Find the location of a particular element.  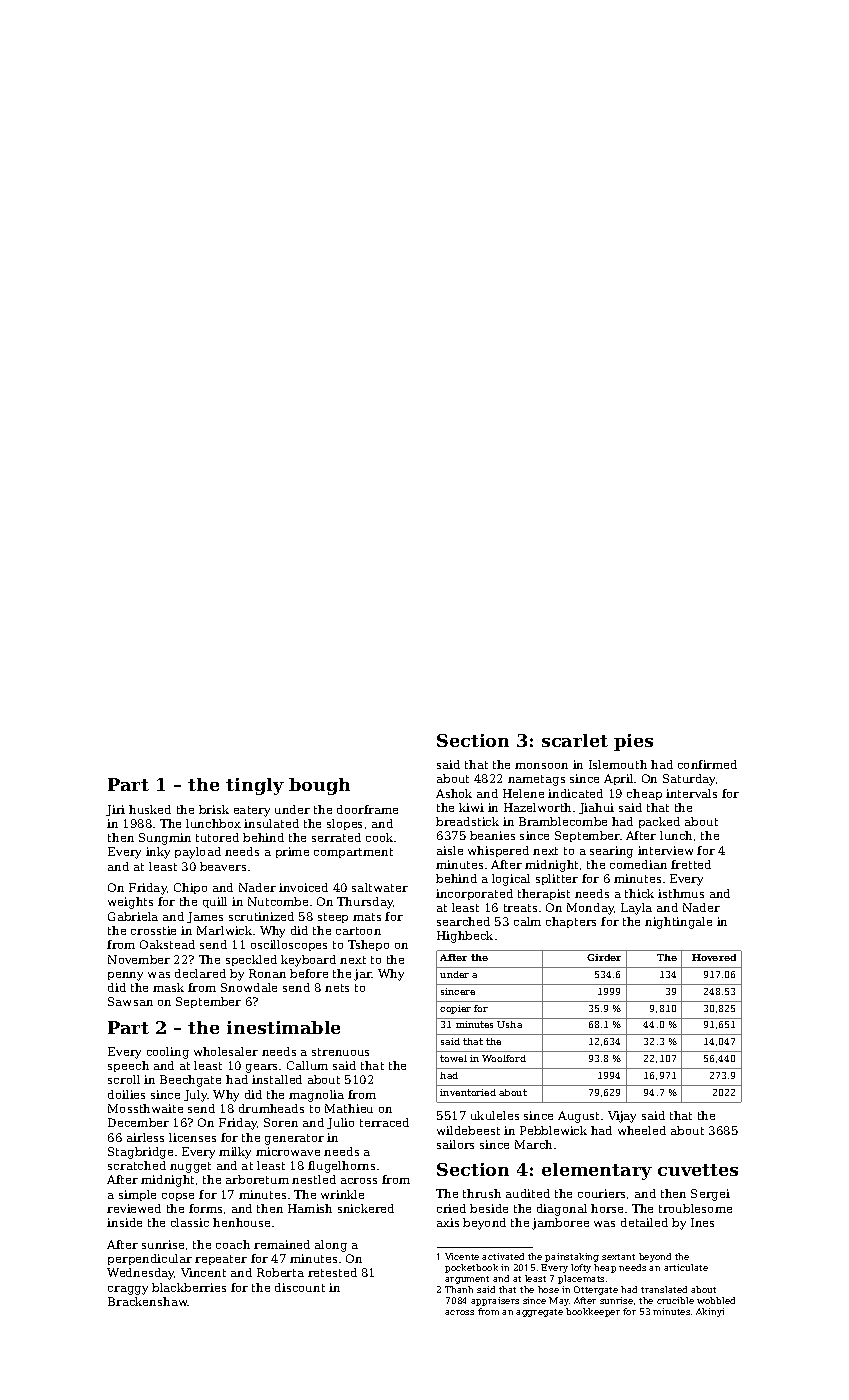

bough is located at coordinates (319, 786).
